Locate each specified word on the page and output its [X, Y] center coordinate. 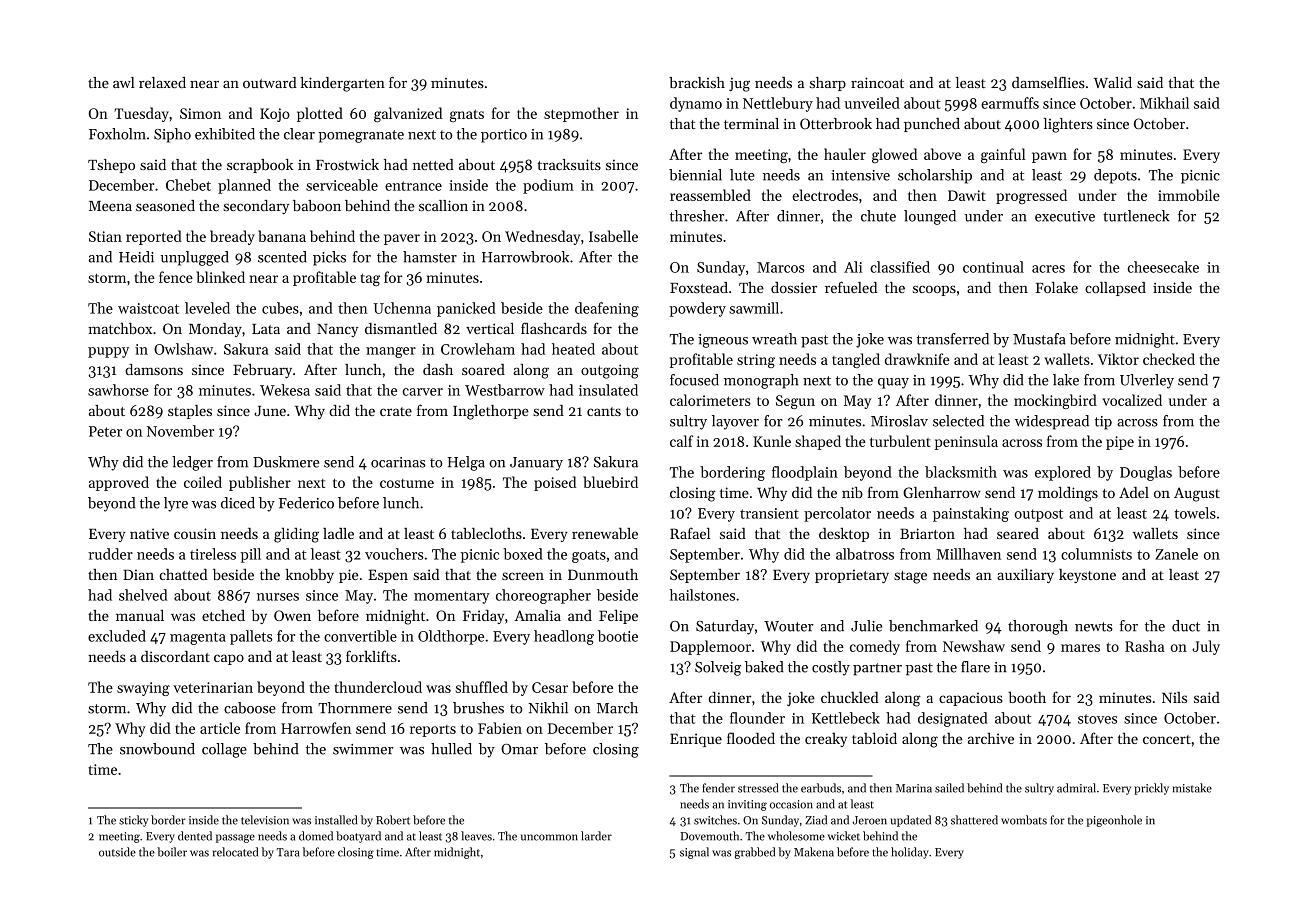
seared [1018, 533]
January [536, 464]
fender [719, 788]
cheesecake [1163, 267]
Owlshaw [183, 349]
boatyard [358, 837]
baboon [317, 205]
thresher [697, 216]
